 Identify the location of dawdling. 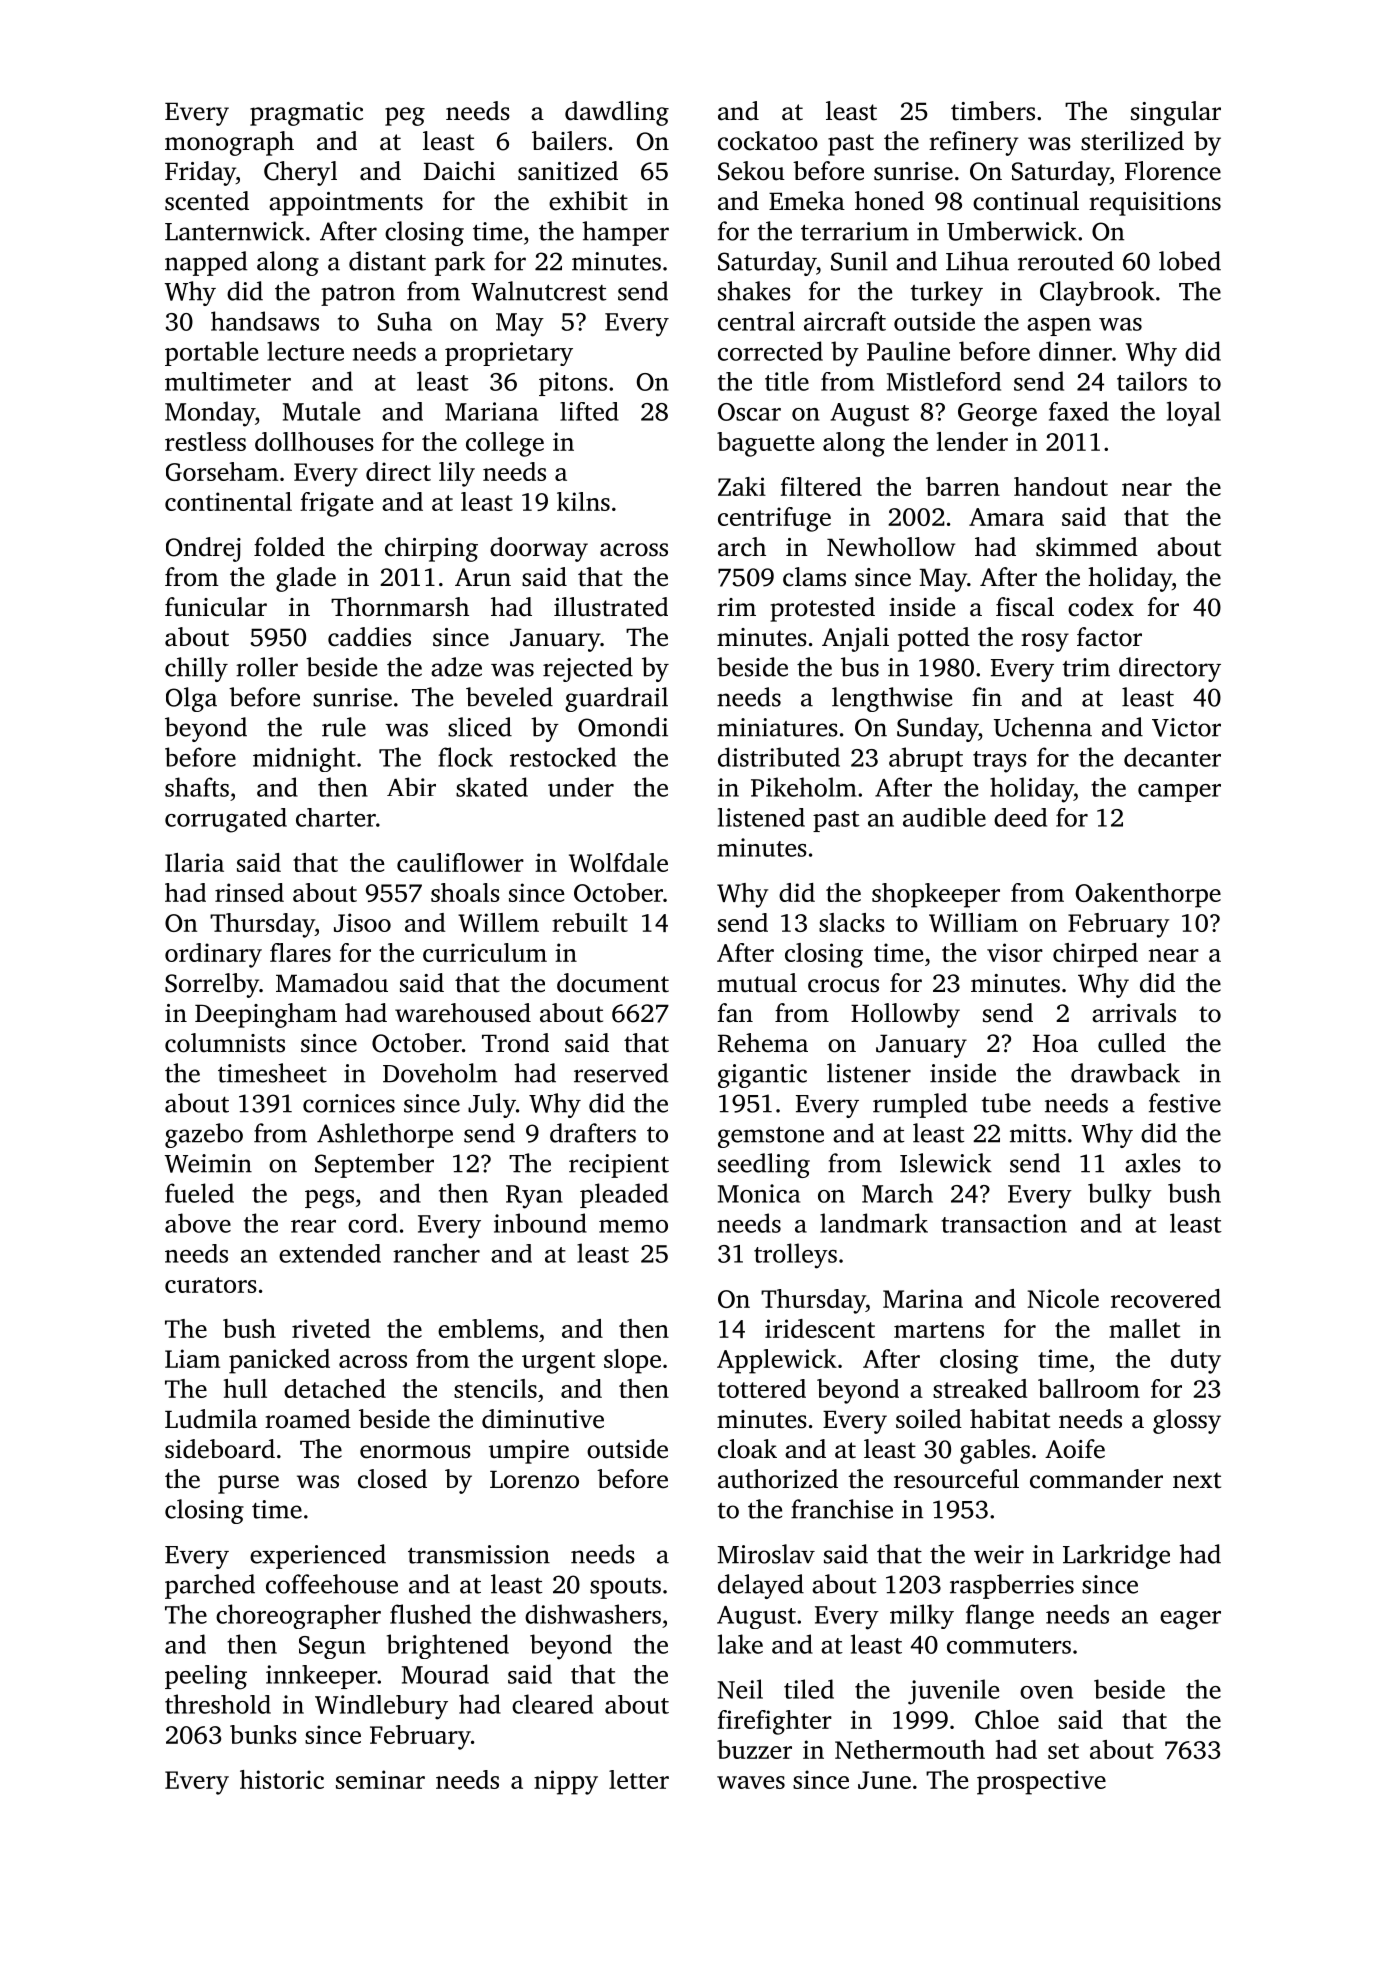
(617, 113).
